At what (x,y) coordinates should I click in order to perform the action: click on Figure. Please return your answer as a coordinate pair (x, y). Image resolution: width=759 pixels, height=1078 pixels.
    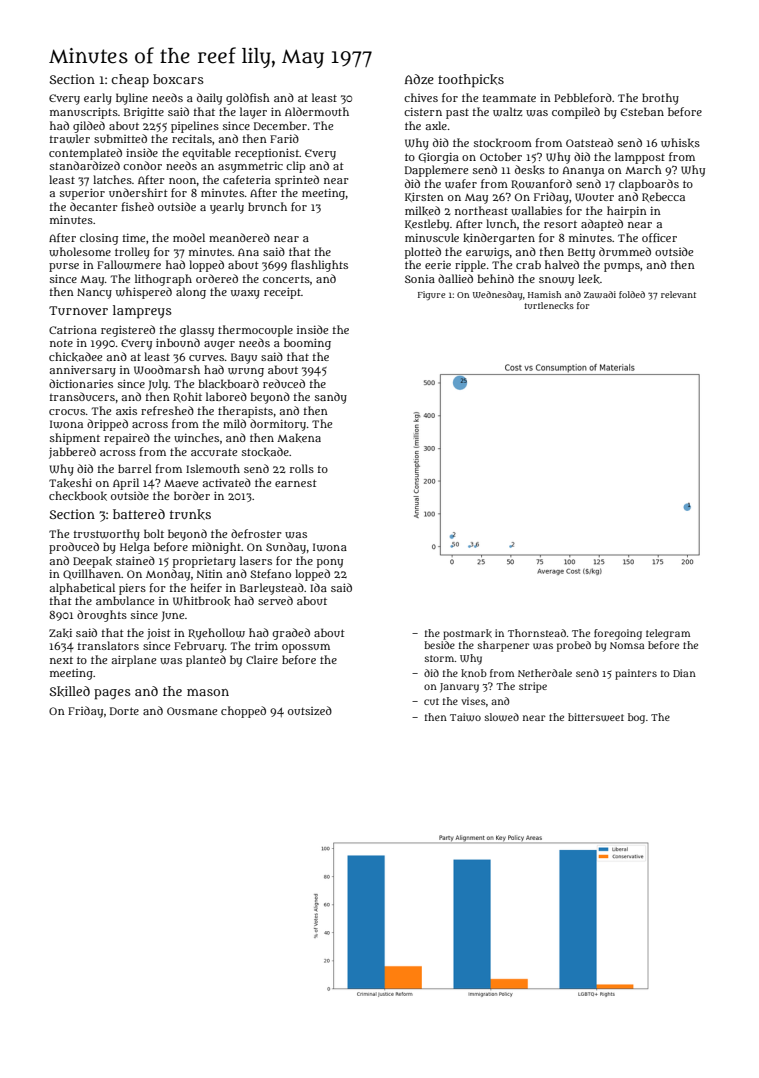
    Looking at the image, I should click on (431, 295).
